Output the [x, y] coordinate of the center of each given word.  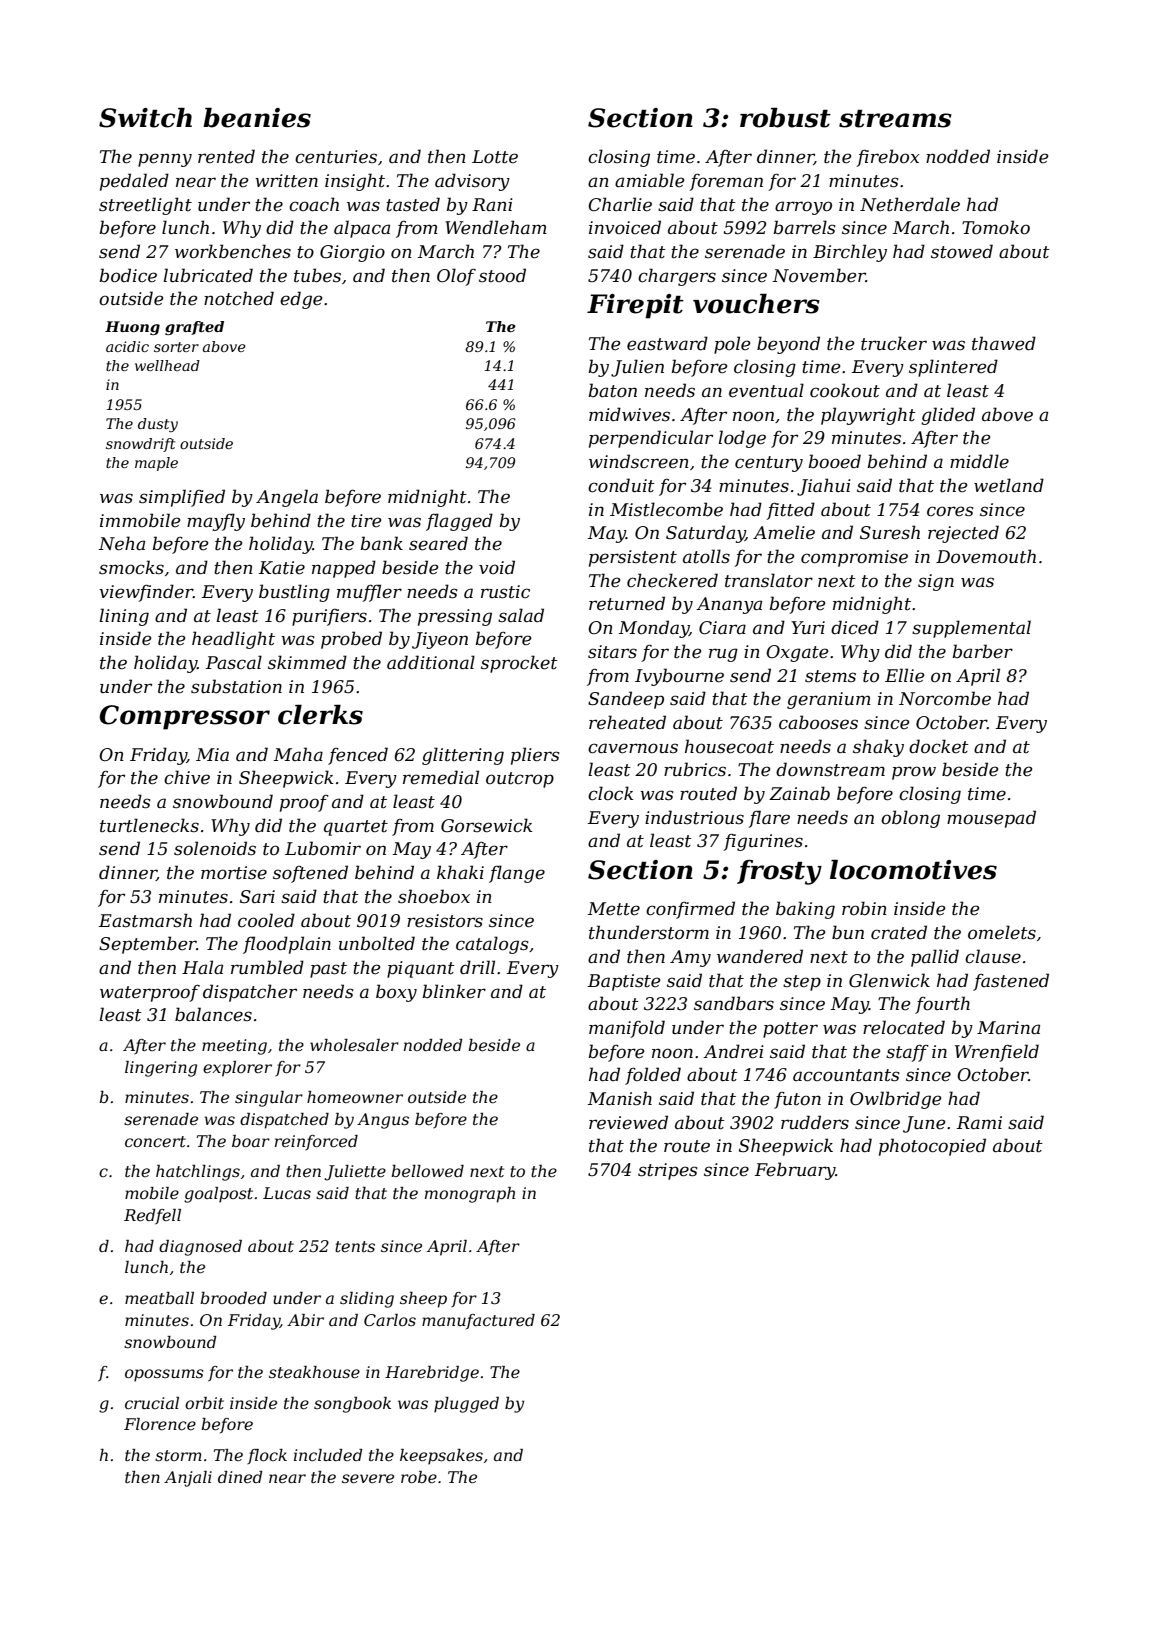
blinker [454, 991]
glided [948, 416]
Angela [287, 498]
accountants [846, 1075]
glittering [463, 756]
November [819, 275]
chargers [677, 277]
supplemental [971, 629]
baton [613, 390]
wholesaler [354, 1045]
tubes [317, 275]
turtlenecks [149, 825]
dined [240, 1477]
